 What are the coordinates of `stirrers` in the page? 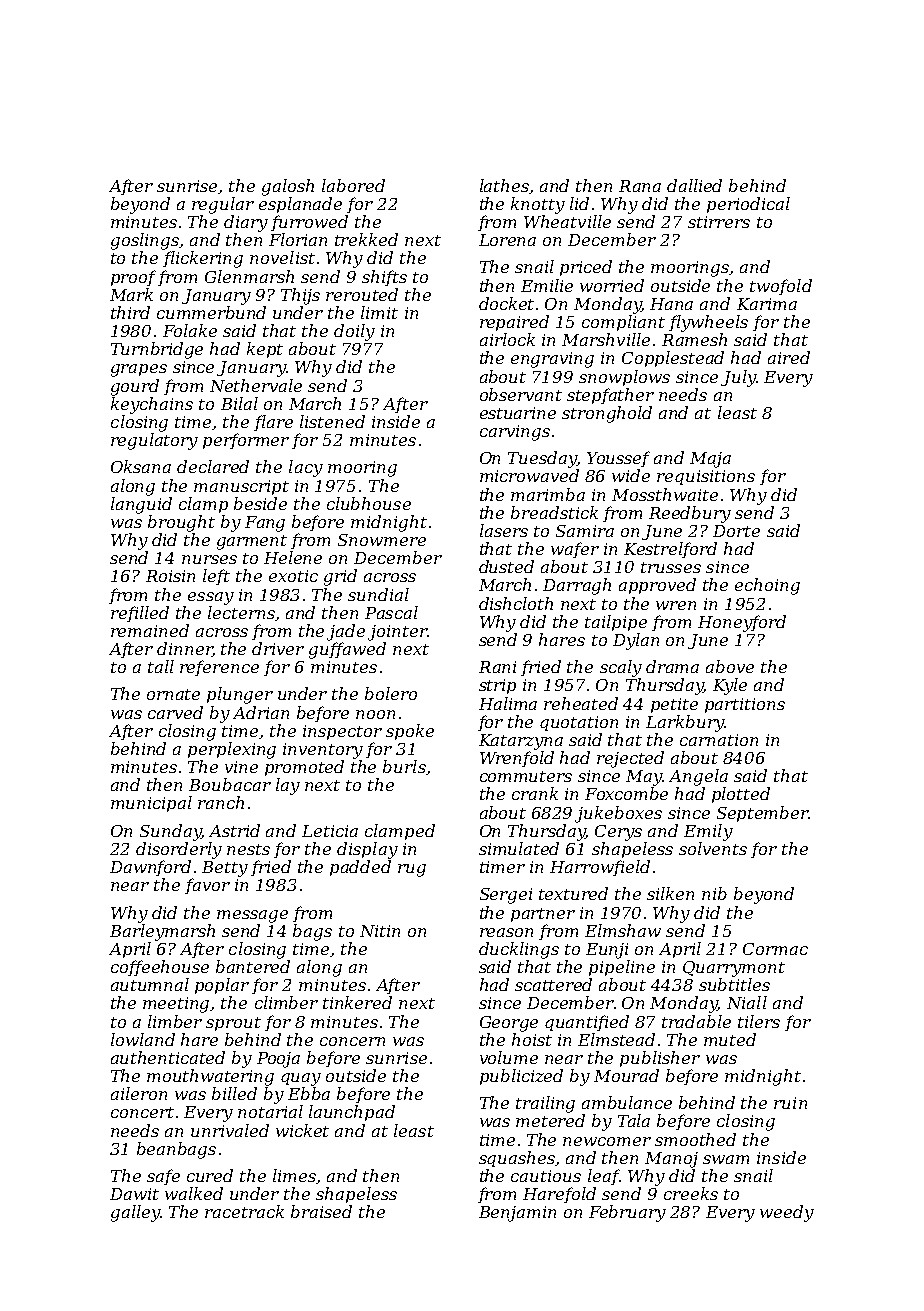 It's located at (719, 222).
